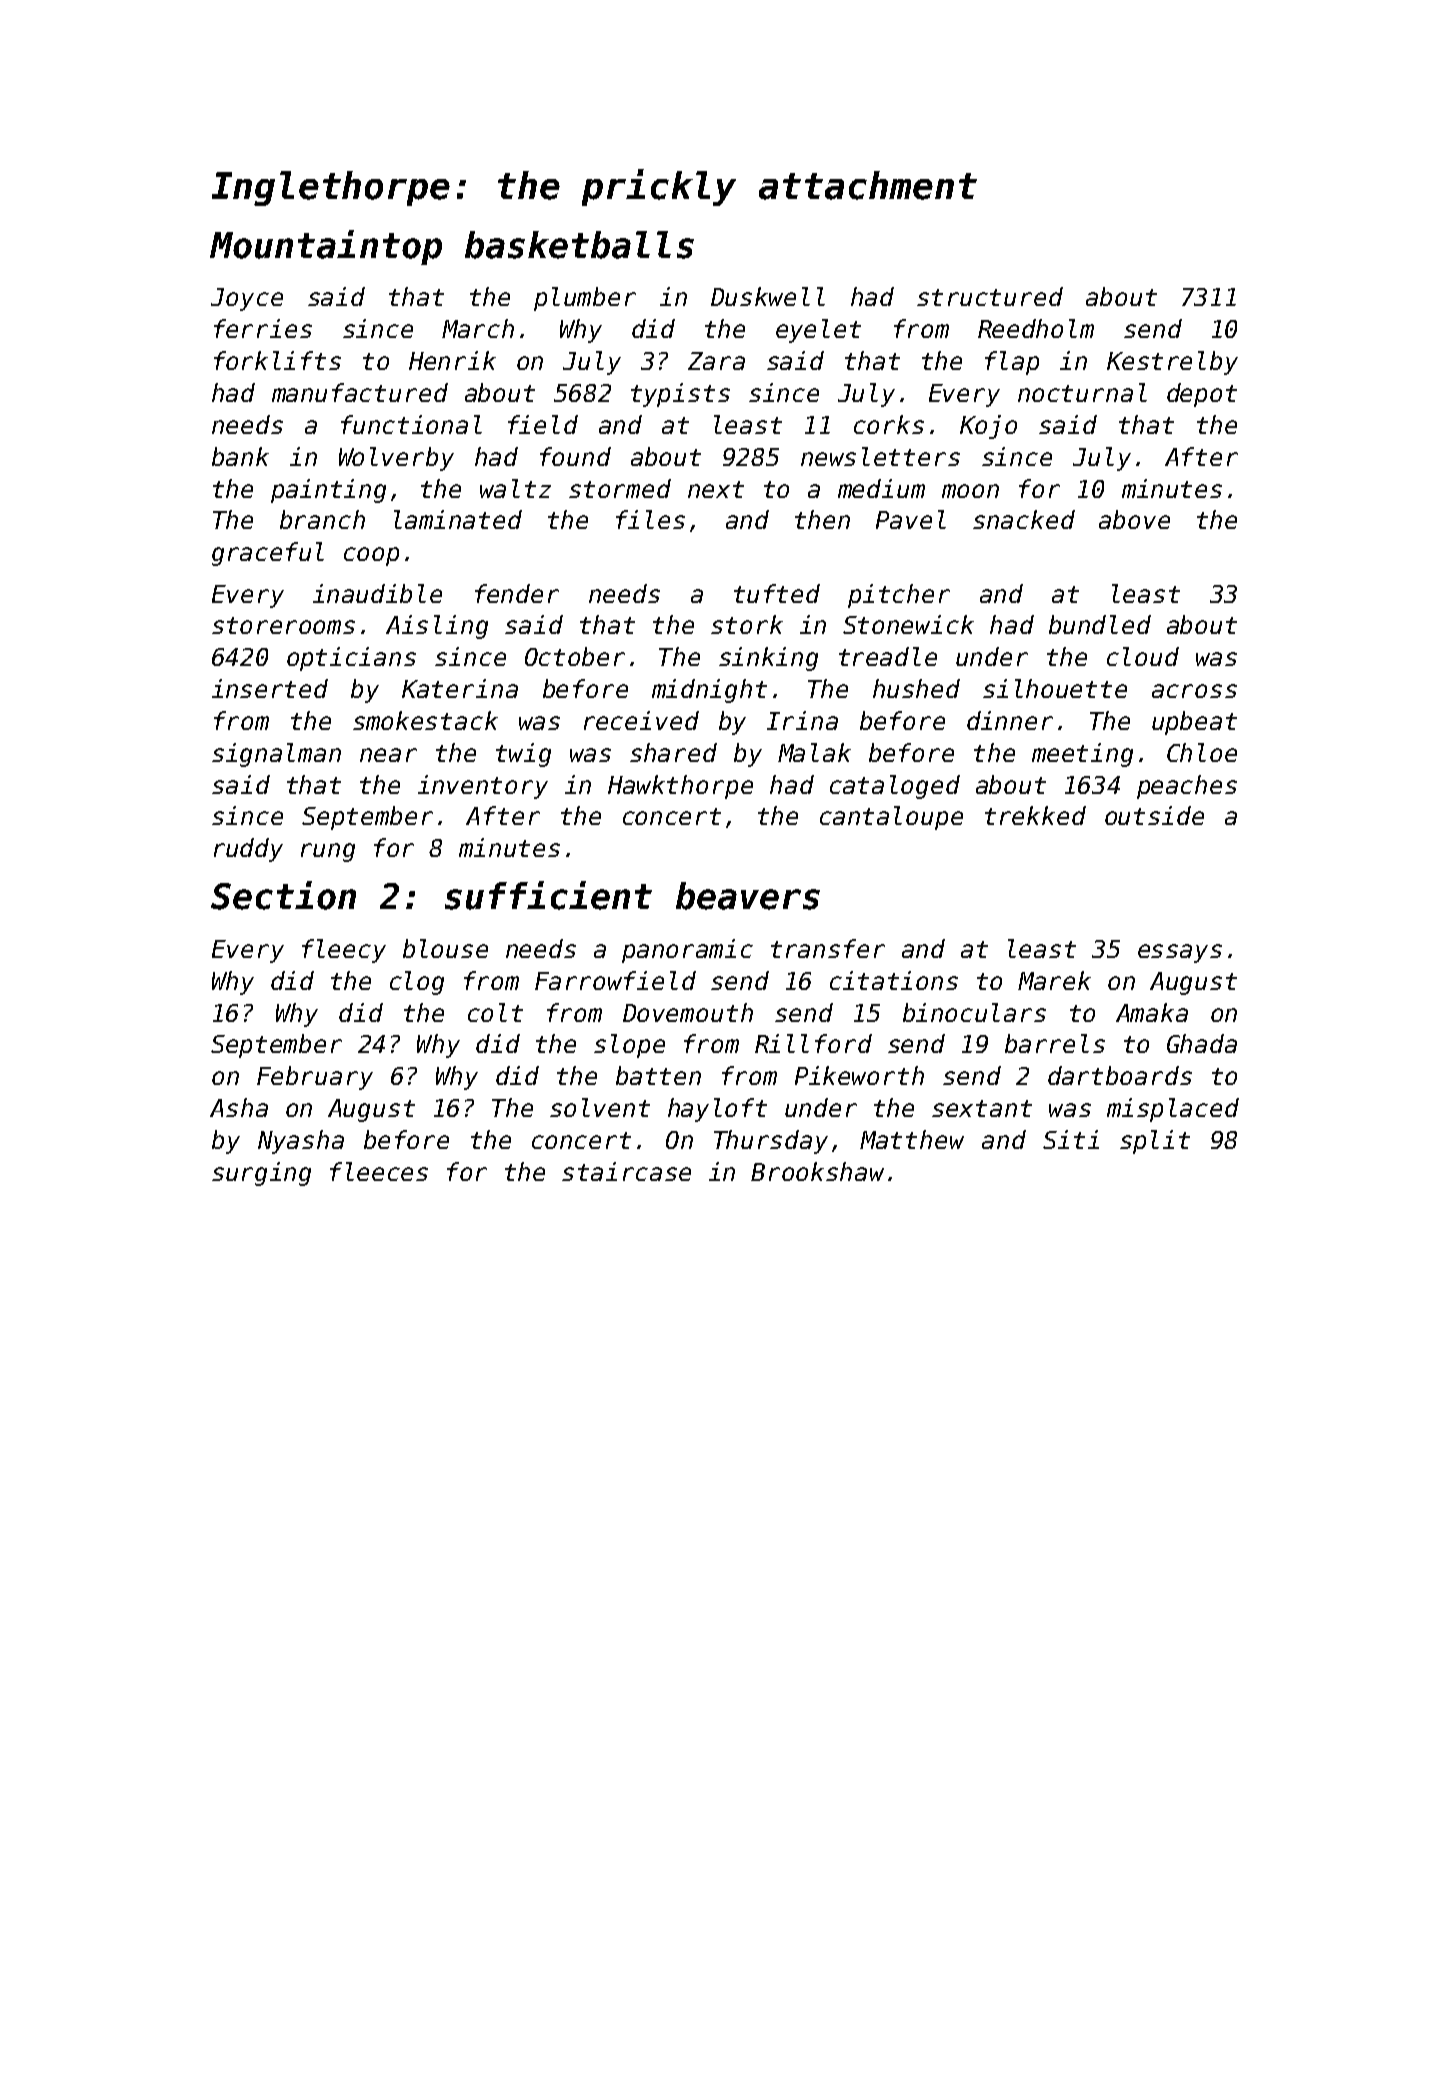  Describe the element at coordinates (709, 691) in the image. I see `midnight` at that location.
